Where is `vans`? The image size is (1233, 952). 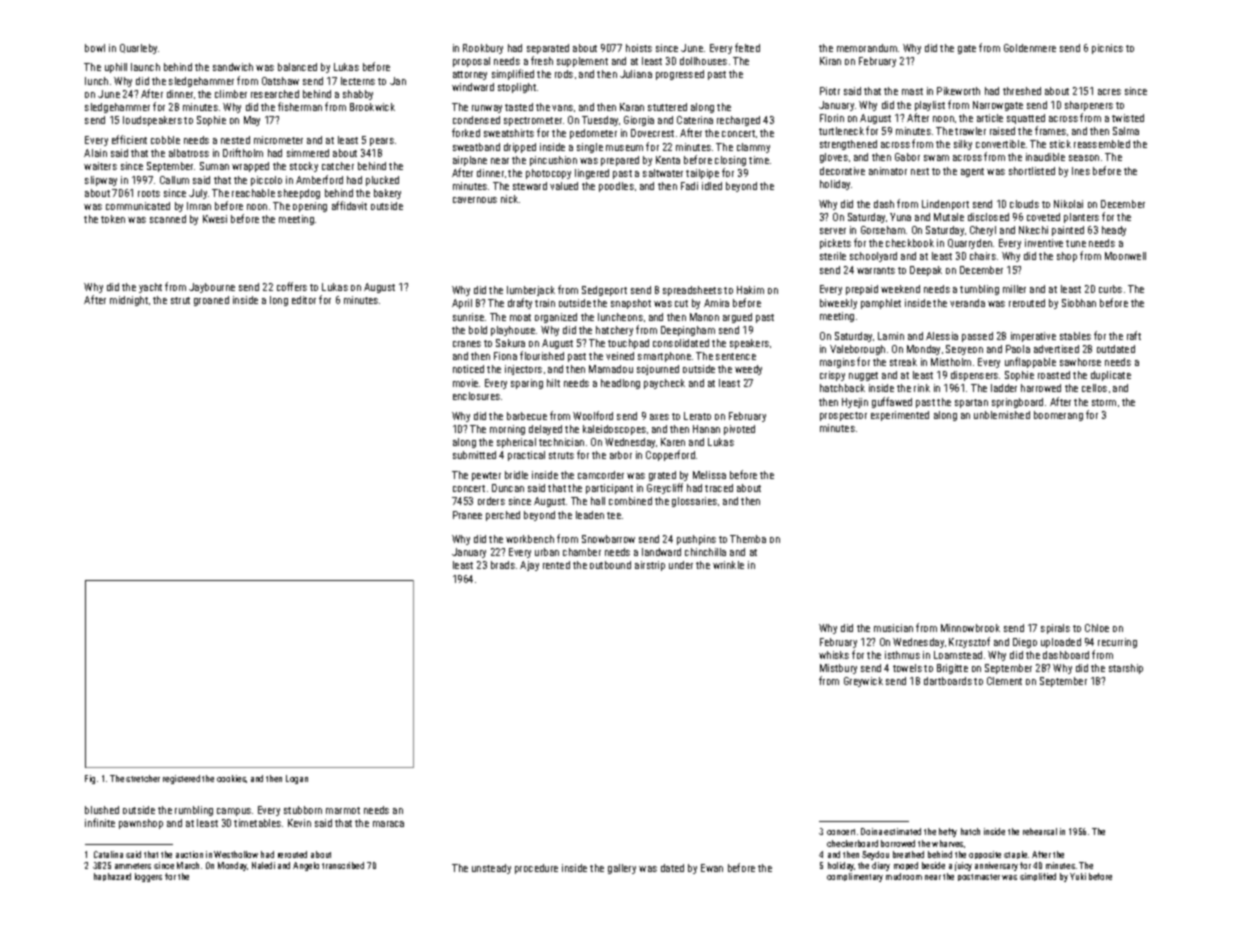
vans is located at coordinates (562, 108).
